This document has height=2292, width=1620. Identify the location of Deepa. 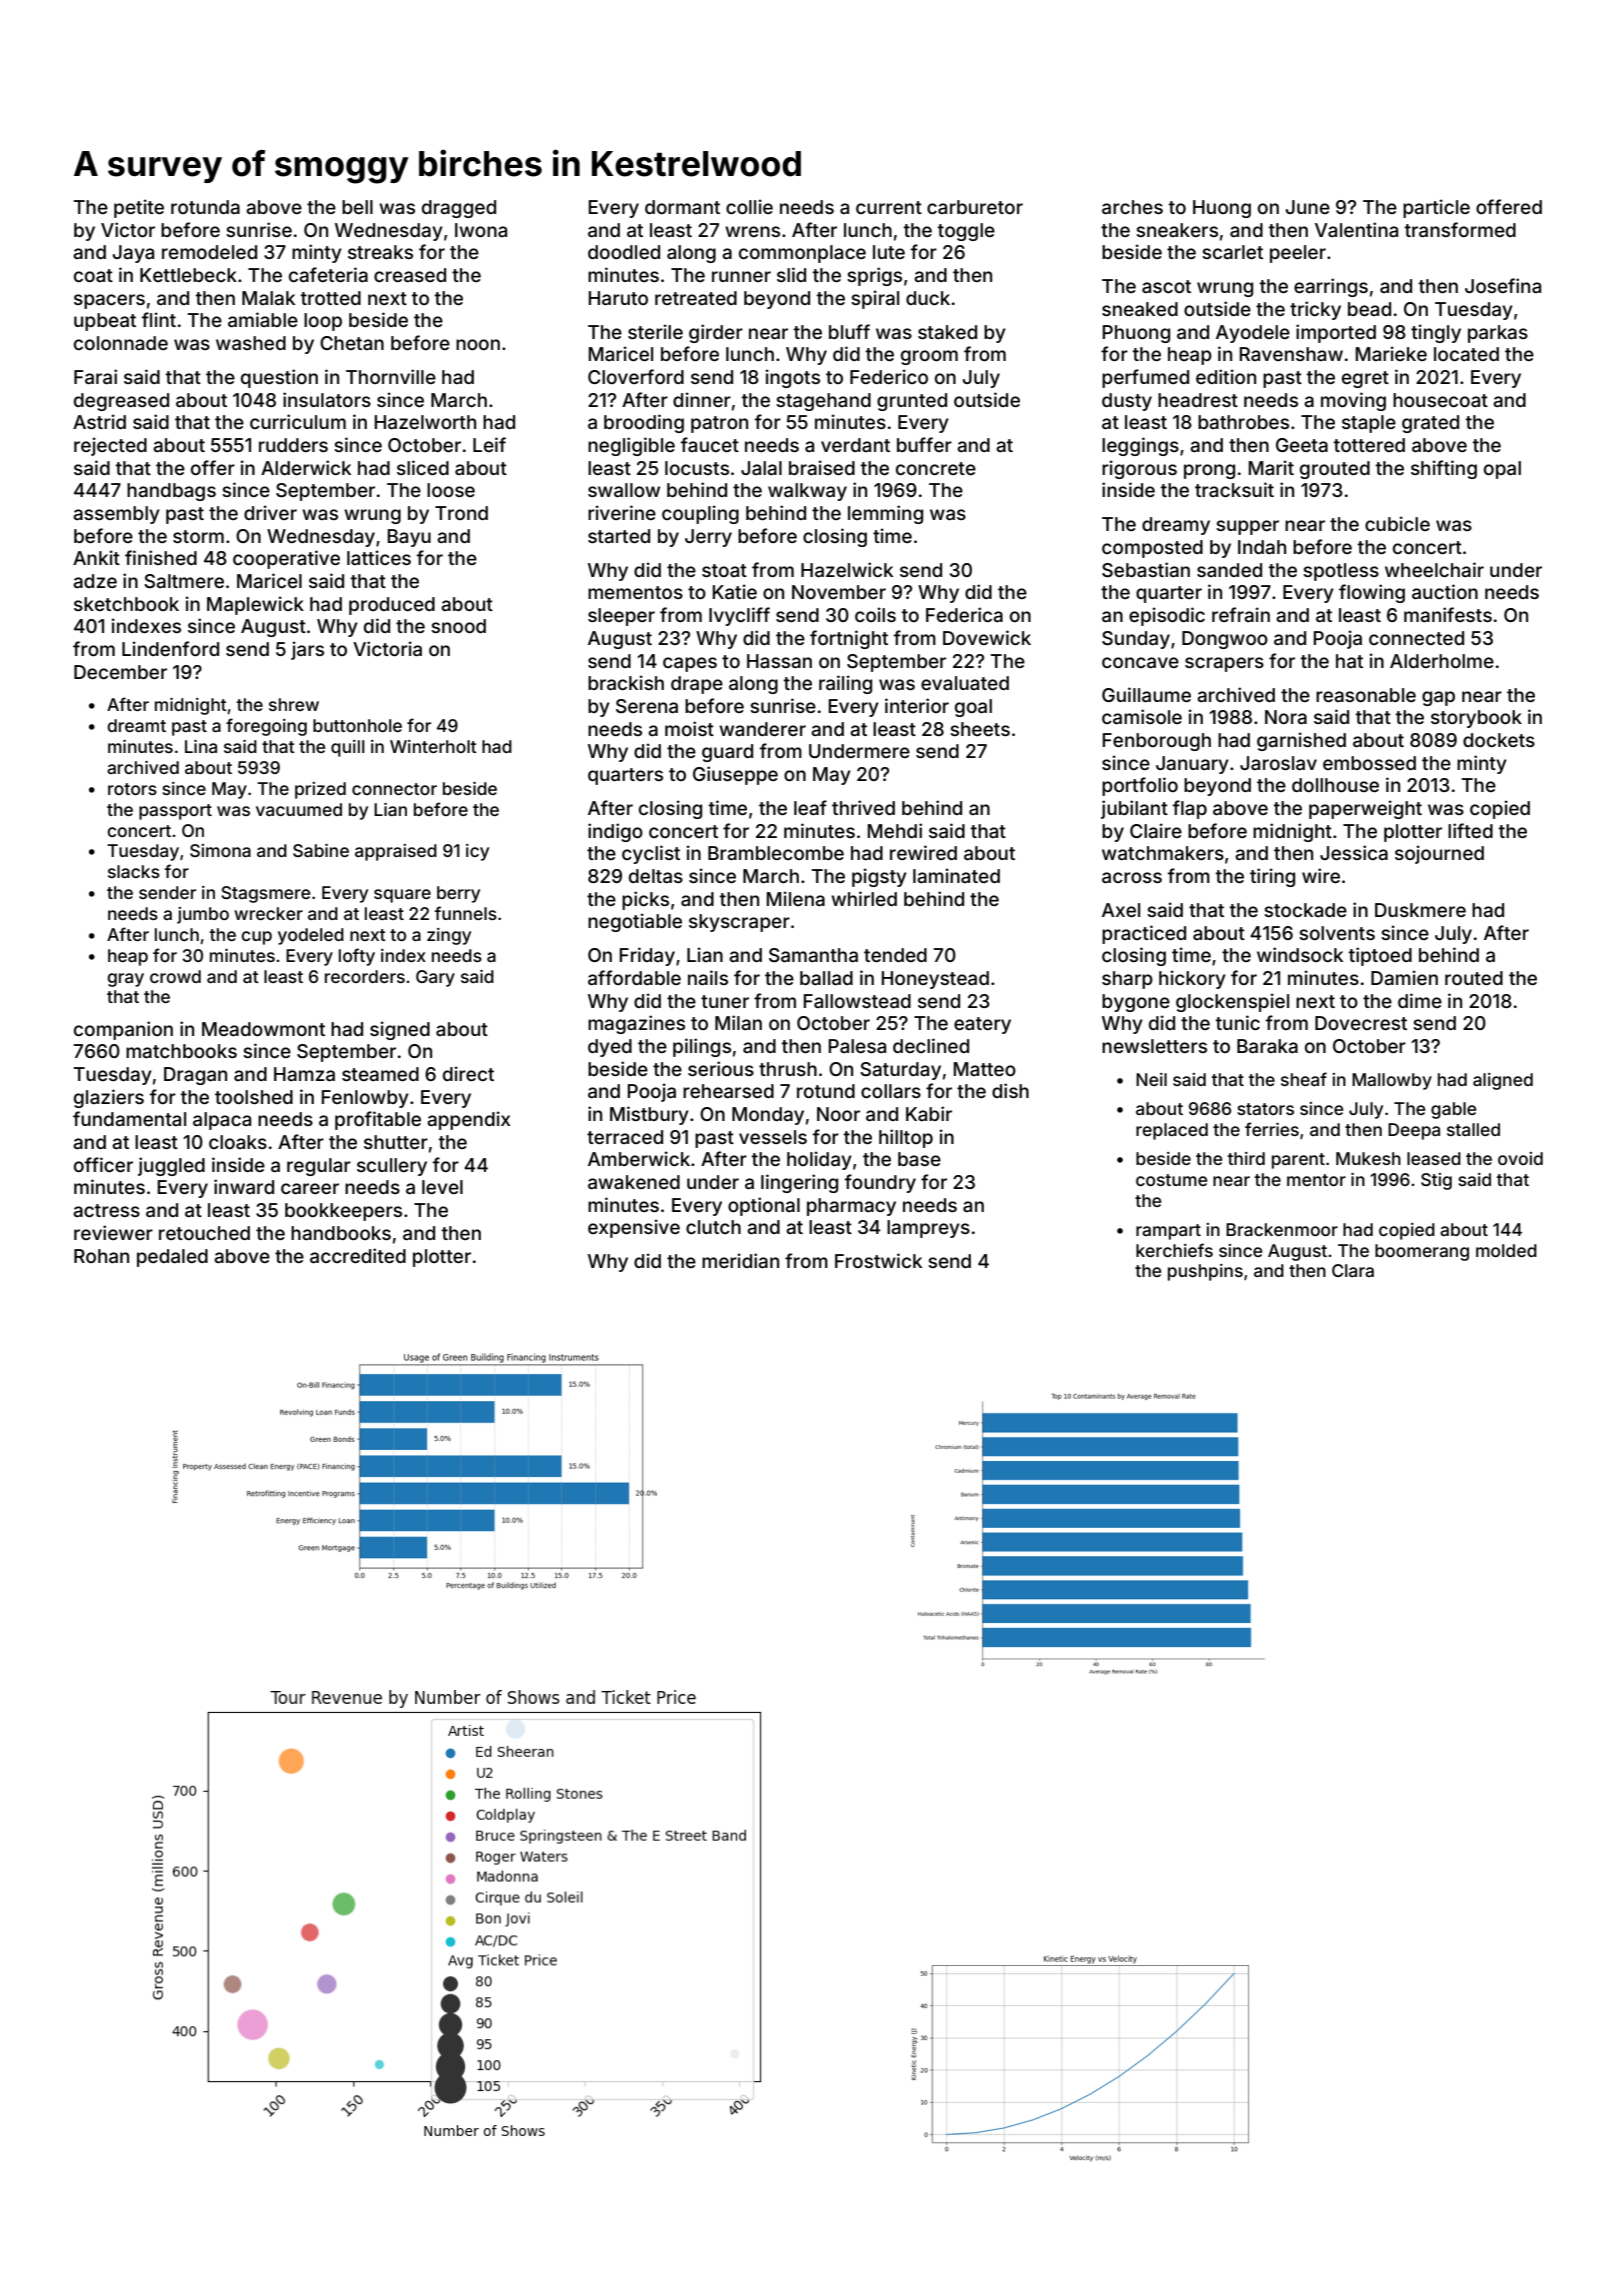
(1414, 1131).
